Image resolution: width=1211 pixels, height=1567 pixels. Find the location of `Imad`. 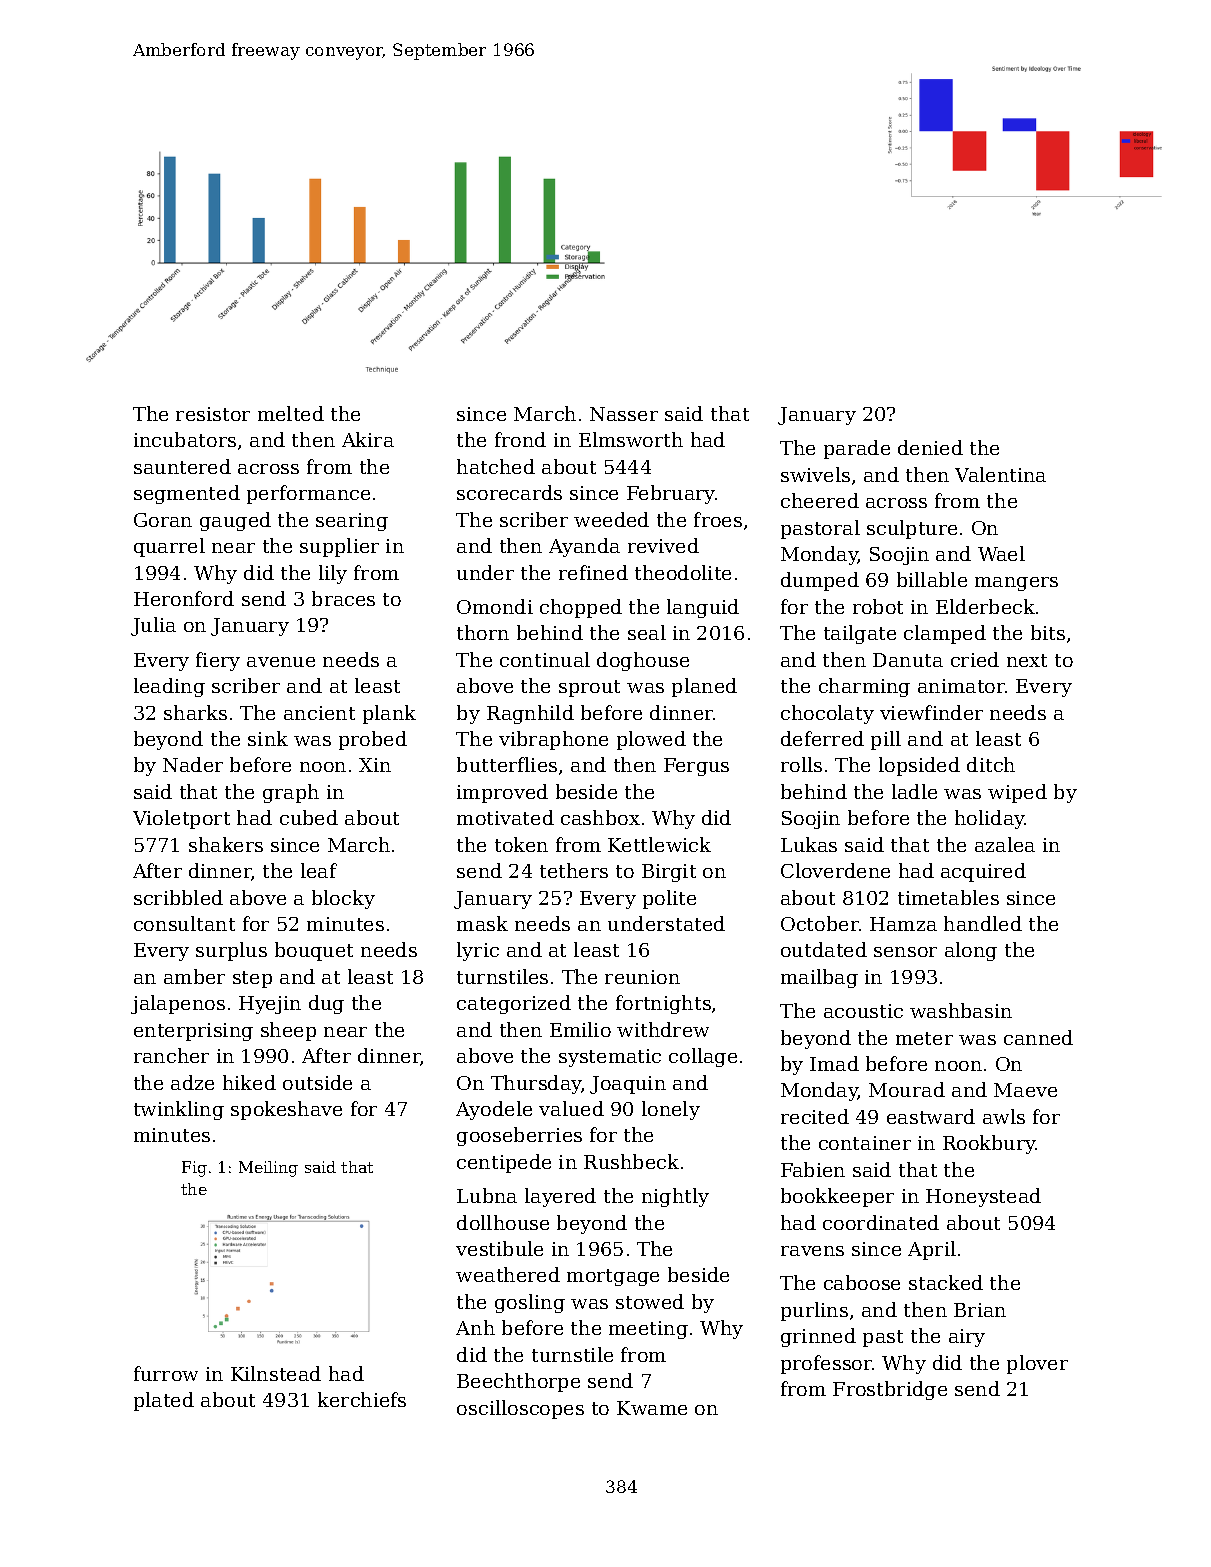

Imad is located at coordinates (834, 1063).
